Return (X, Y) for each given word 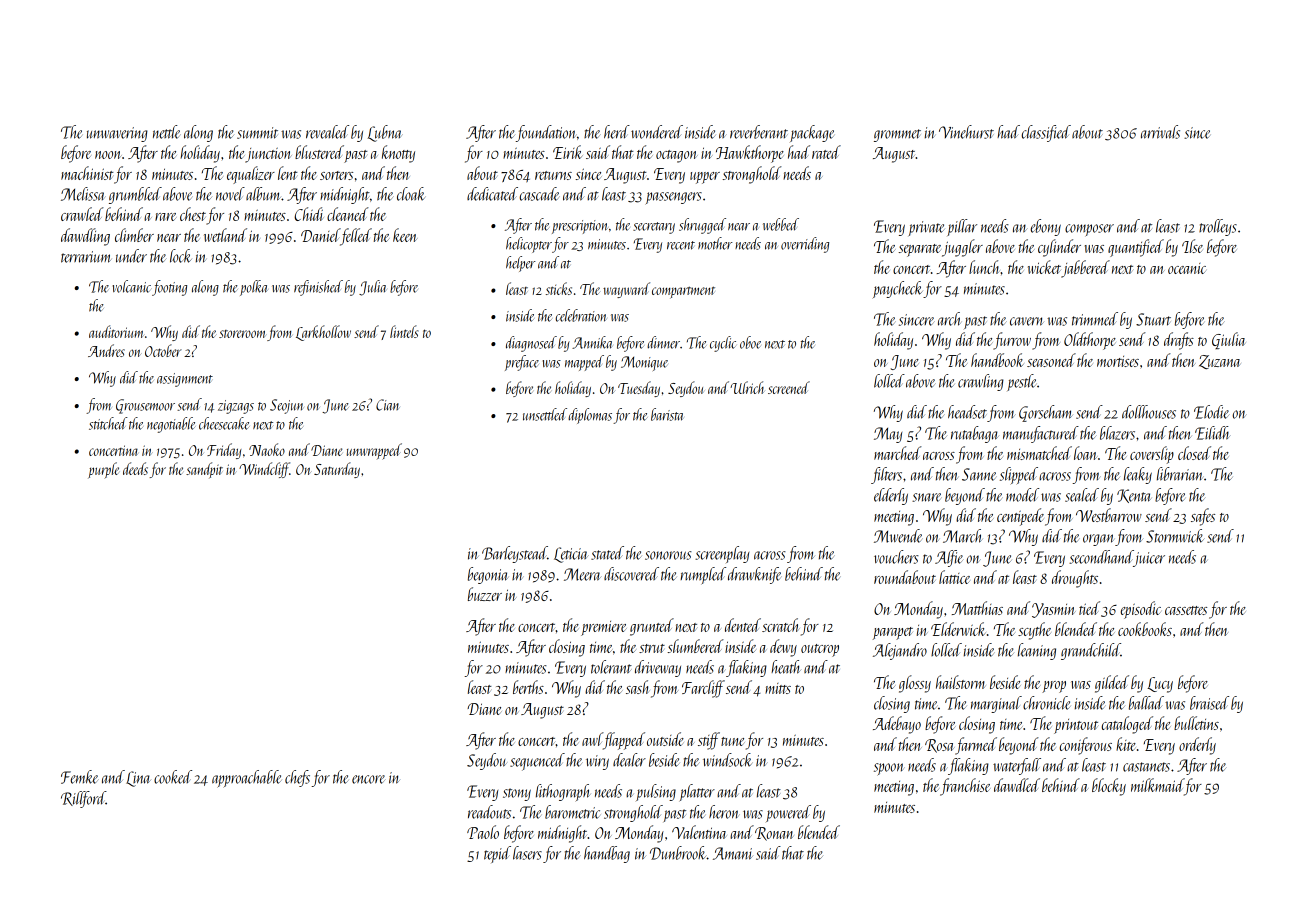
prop (1054, 687)
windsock (727, 760)
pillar (962, 227)
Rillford (83, 799)
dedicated (492, 194)
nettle (166, 132)
